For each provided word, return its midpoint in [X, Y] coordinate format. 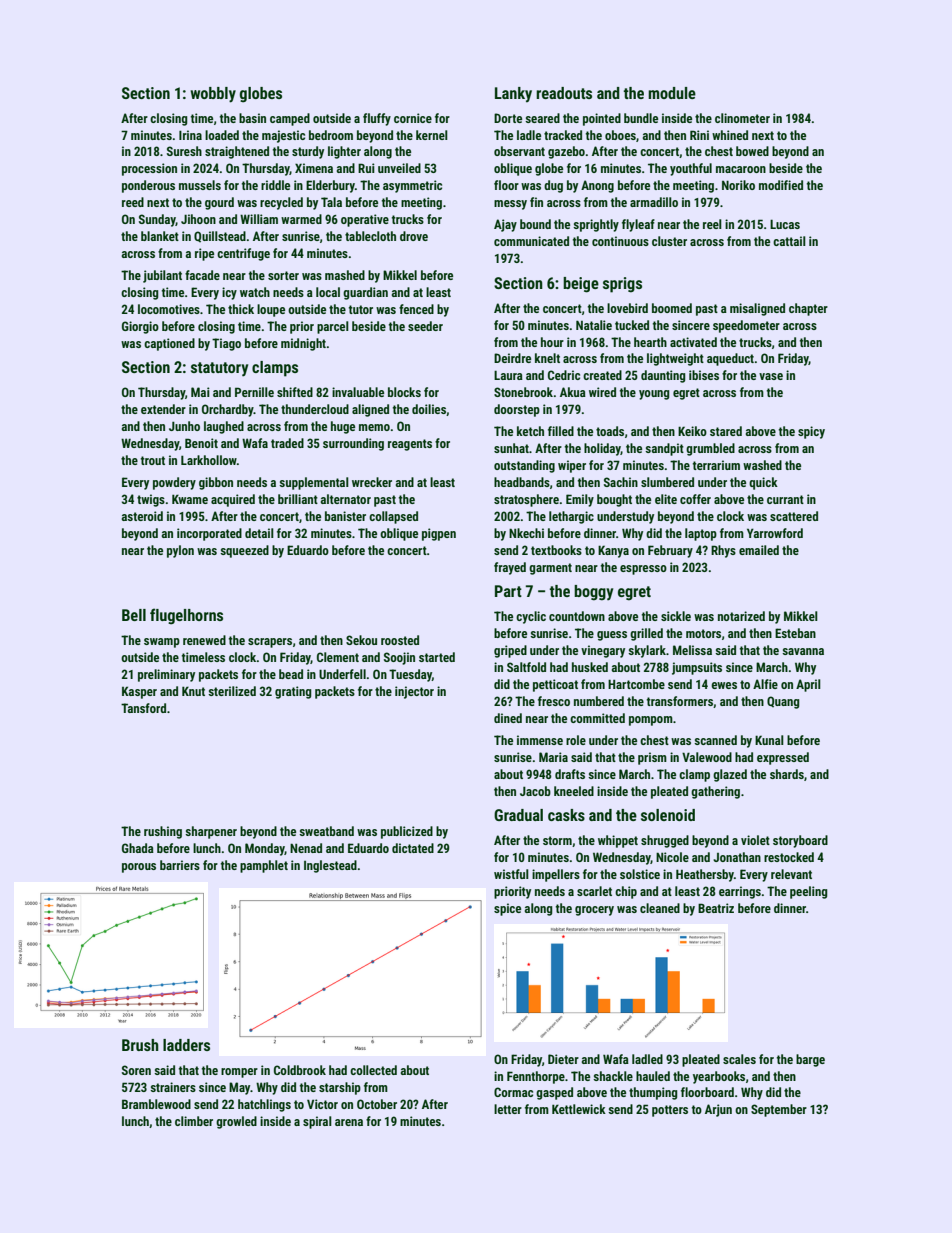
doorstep [517, 410]
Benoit [201, 443]
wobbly [213, 95]
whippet [618, 841]
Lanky [513, 94]
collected [373, 1070]
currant [785, 499]
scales [739, 1059]
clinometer [742, 118]
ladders [186, 1045]
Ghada [138, 848]
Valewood [707, 757]
